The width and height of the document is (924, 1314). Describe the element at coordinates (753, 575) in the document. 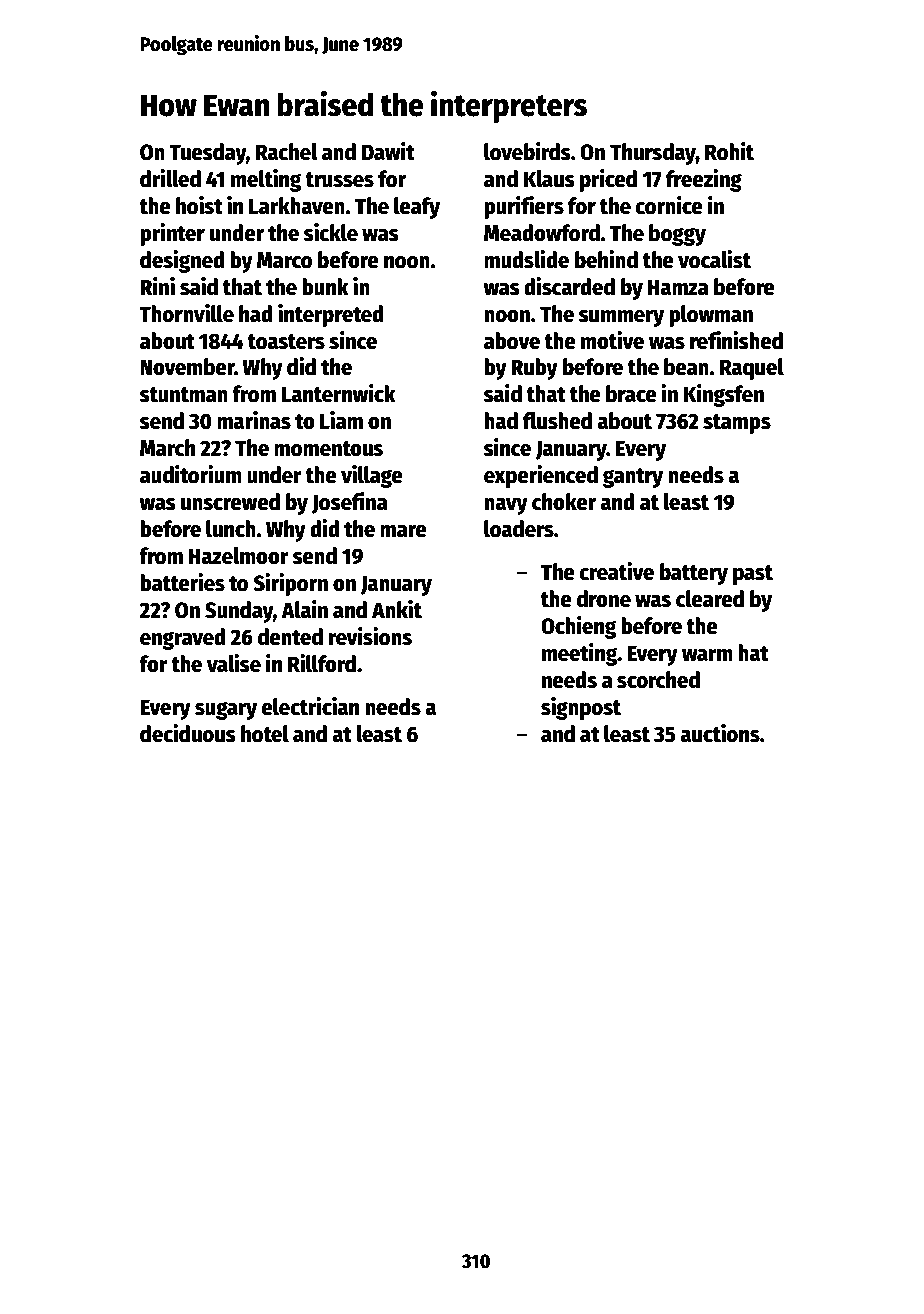

I see `past` at that location.
